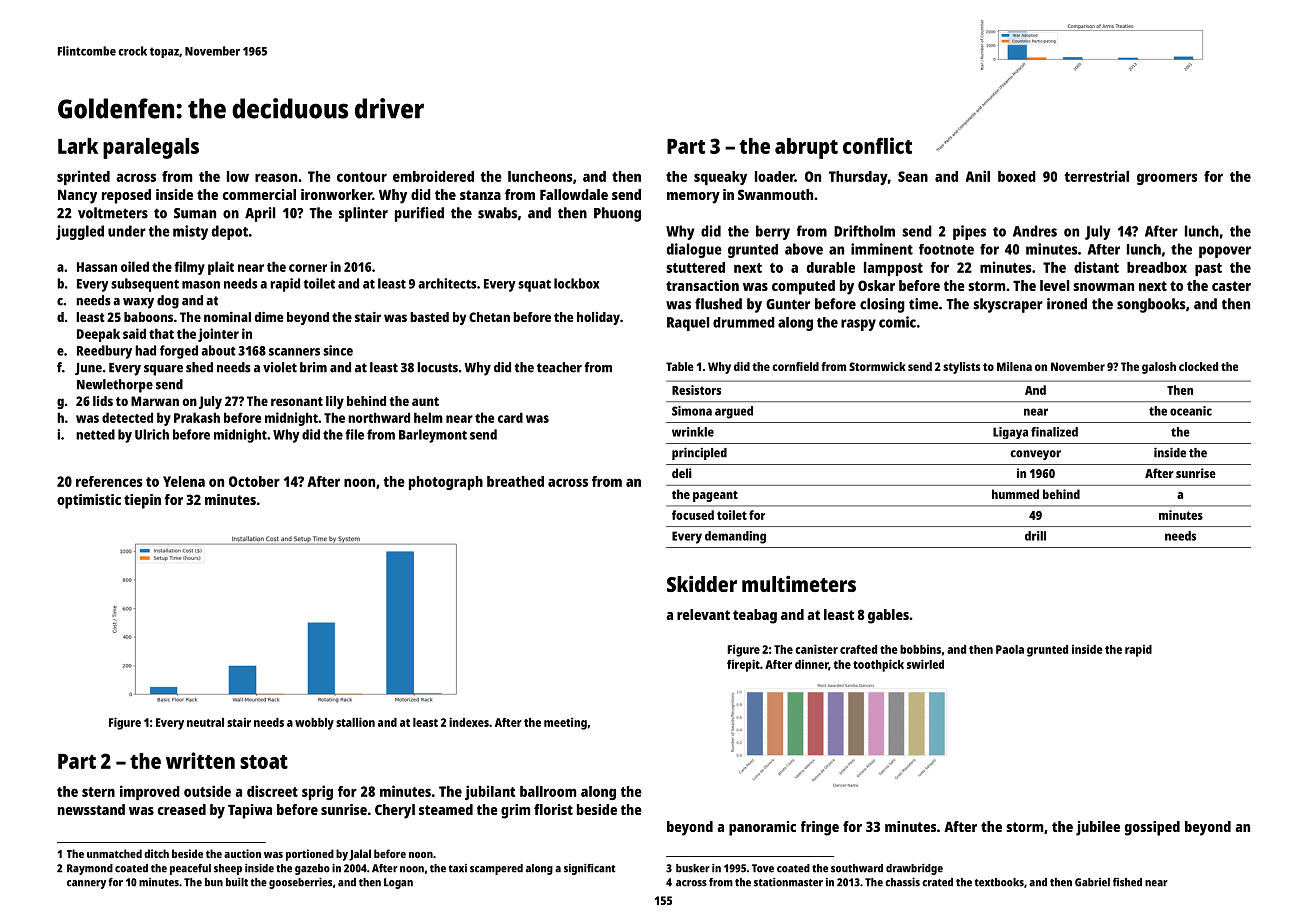 The height and width of the screenshot is (924, 1308). What do you see at coordinates (89, 501) in the screenshot?
I see `optimistic` at bounding box center [89, 501].
